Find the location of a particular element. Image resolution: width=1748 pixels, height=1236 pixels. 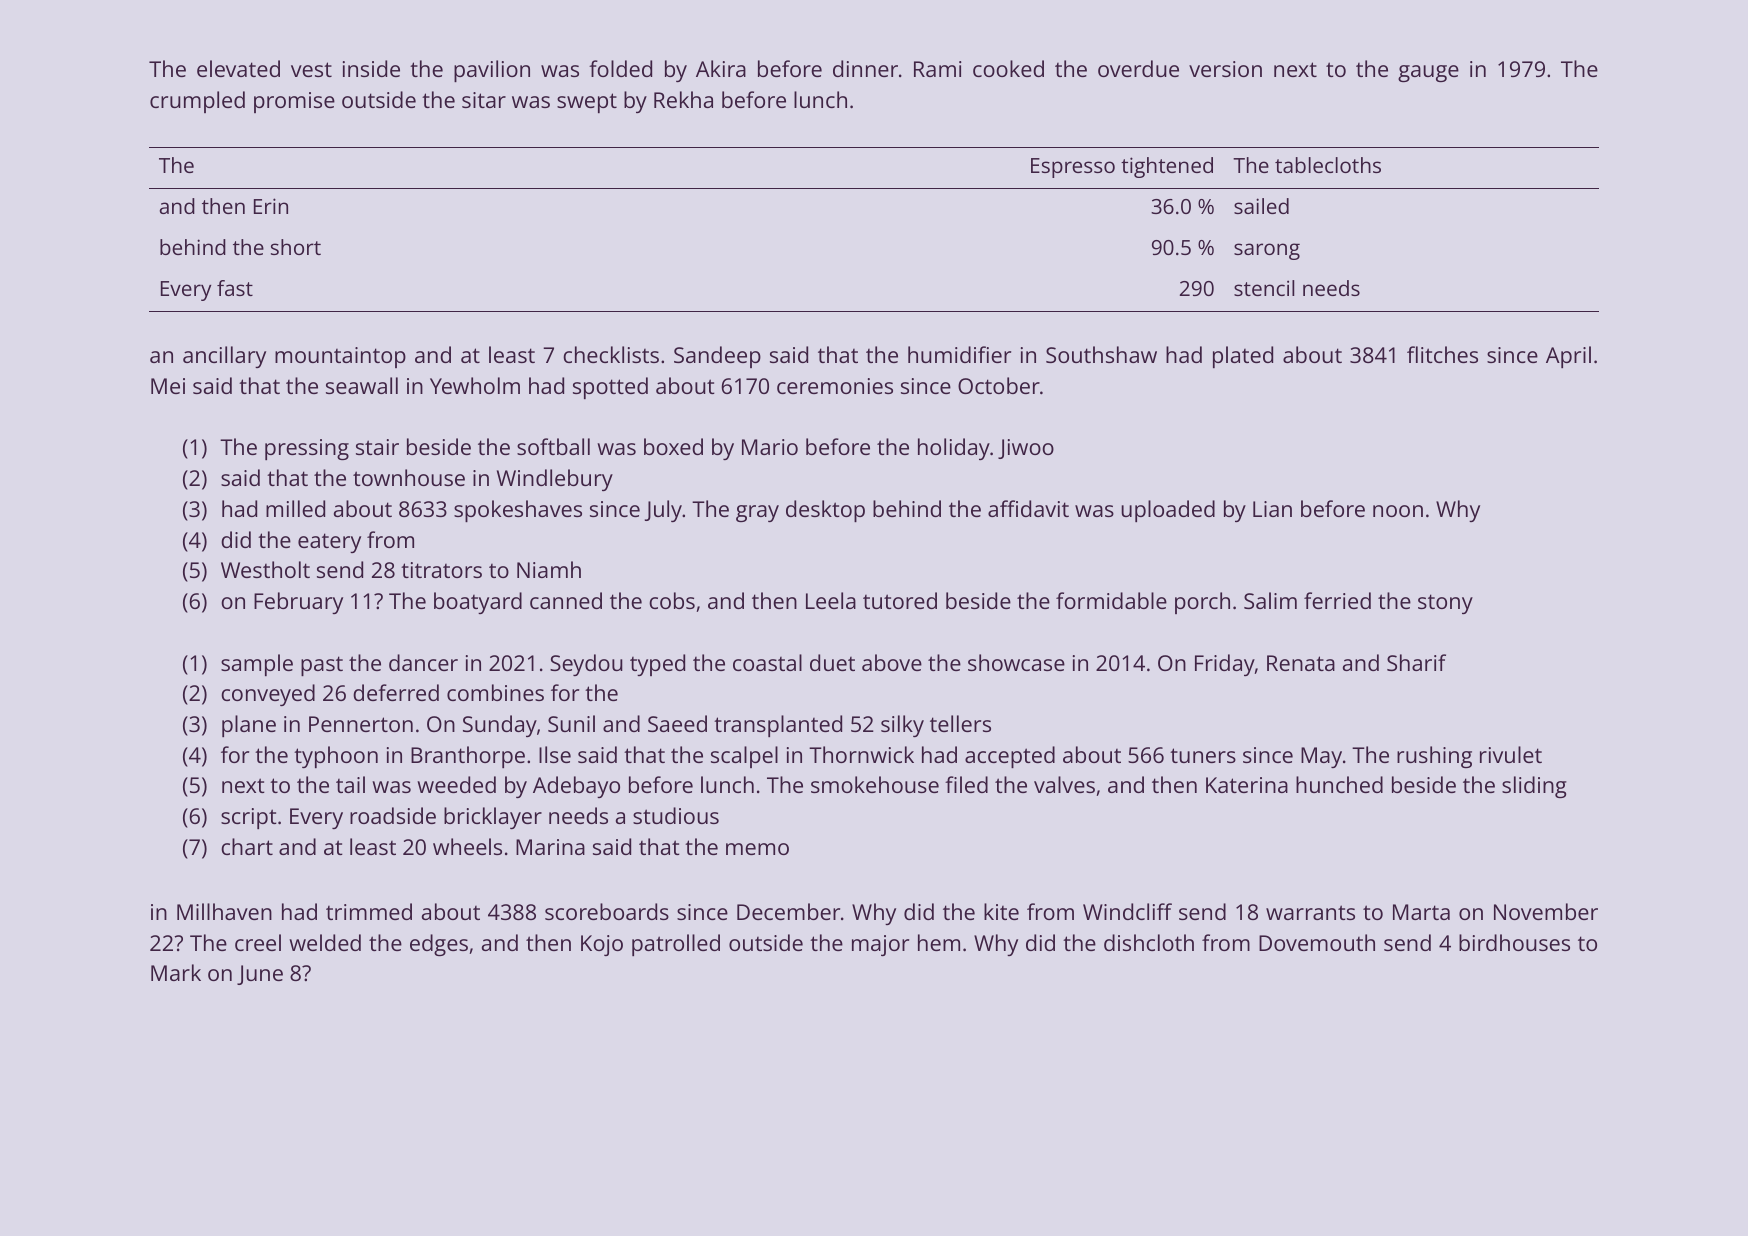

stony is located at coordinates (1445, 604).
